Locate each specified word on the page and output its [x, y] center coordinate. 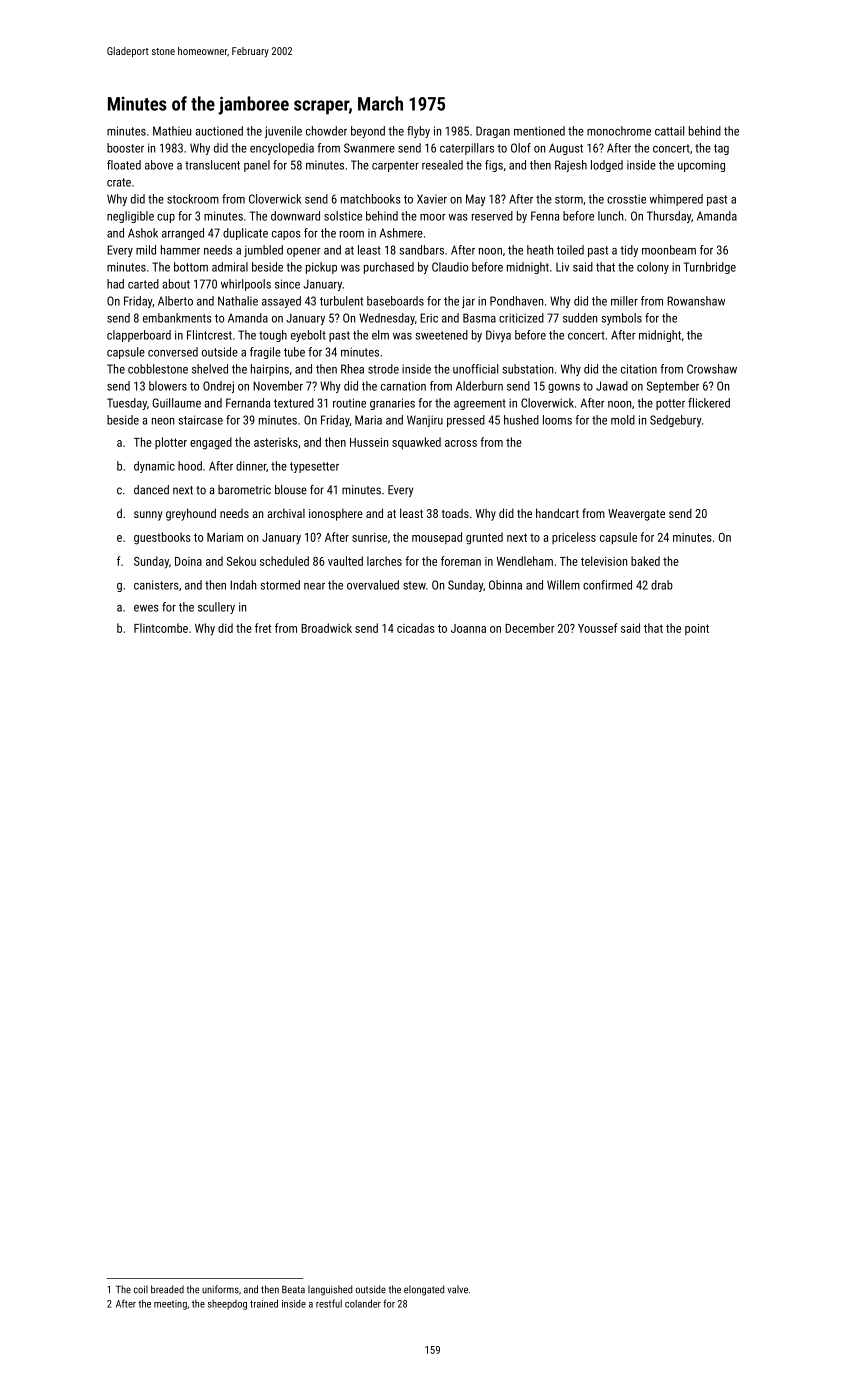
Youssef [597, 628]
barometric [244, 490]
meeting [170, 1305]
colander [363, 1303]
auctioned [219, 131]
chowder [326, 131]
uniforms [220, 1289]
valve [457, 1289]
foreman [461, 561]
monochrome [619, 131]
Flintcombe [161, 628]
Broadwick [326, 628]
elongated [424, 1290]
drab [662, 585]
